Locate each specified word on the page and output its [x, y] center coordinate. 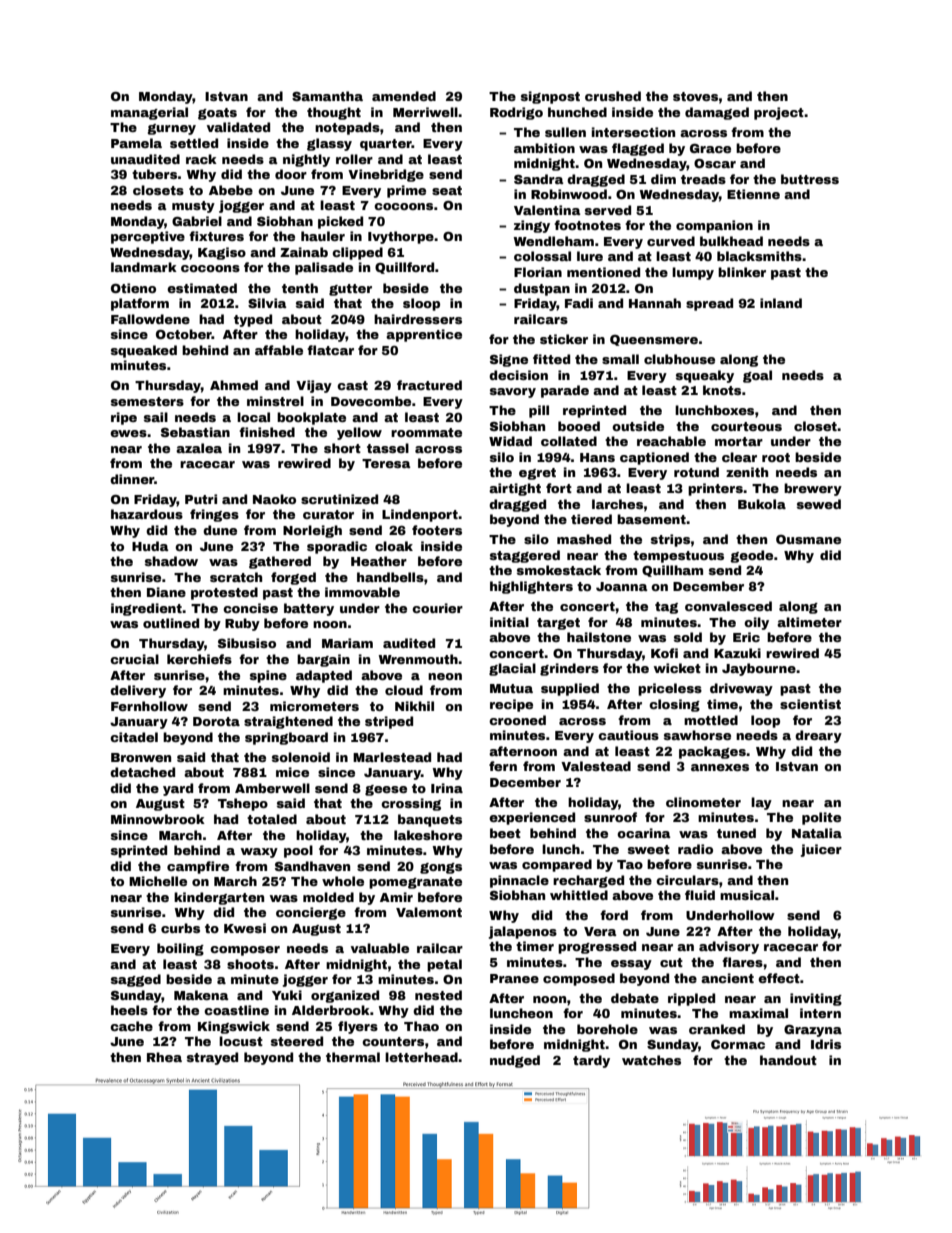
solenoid [301, 757]
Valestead [596, 766]
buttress [810, 179]
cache [131, 1026]
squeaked [144, 351]
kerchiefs [199, 659]
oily [756, 623]
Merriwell [425, 112]
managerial [149, 113]
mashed [584, 539]
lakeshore [428, 835]
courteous [746, 426]
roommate [426, 432]
